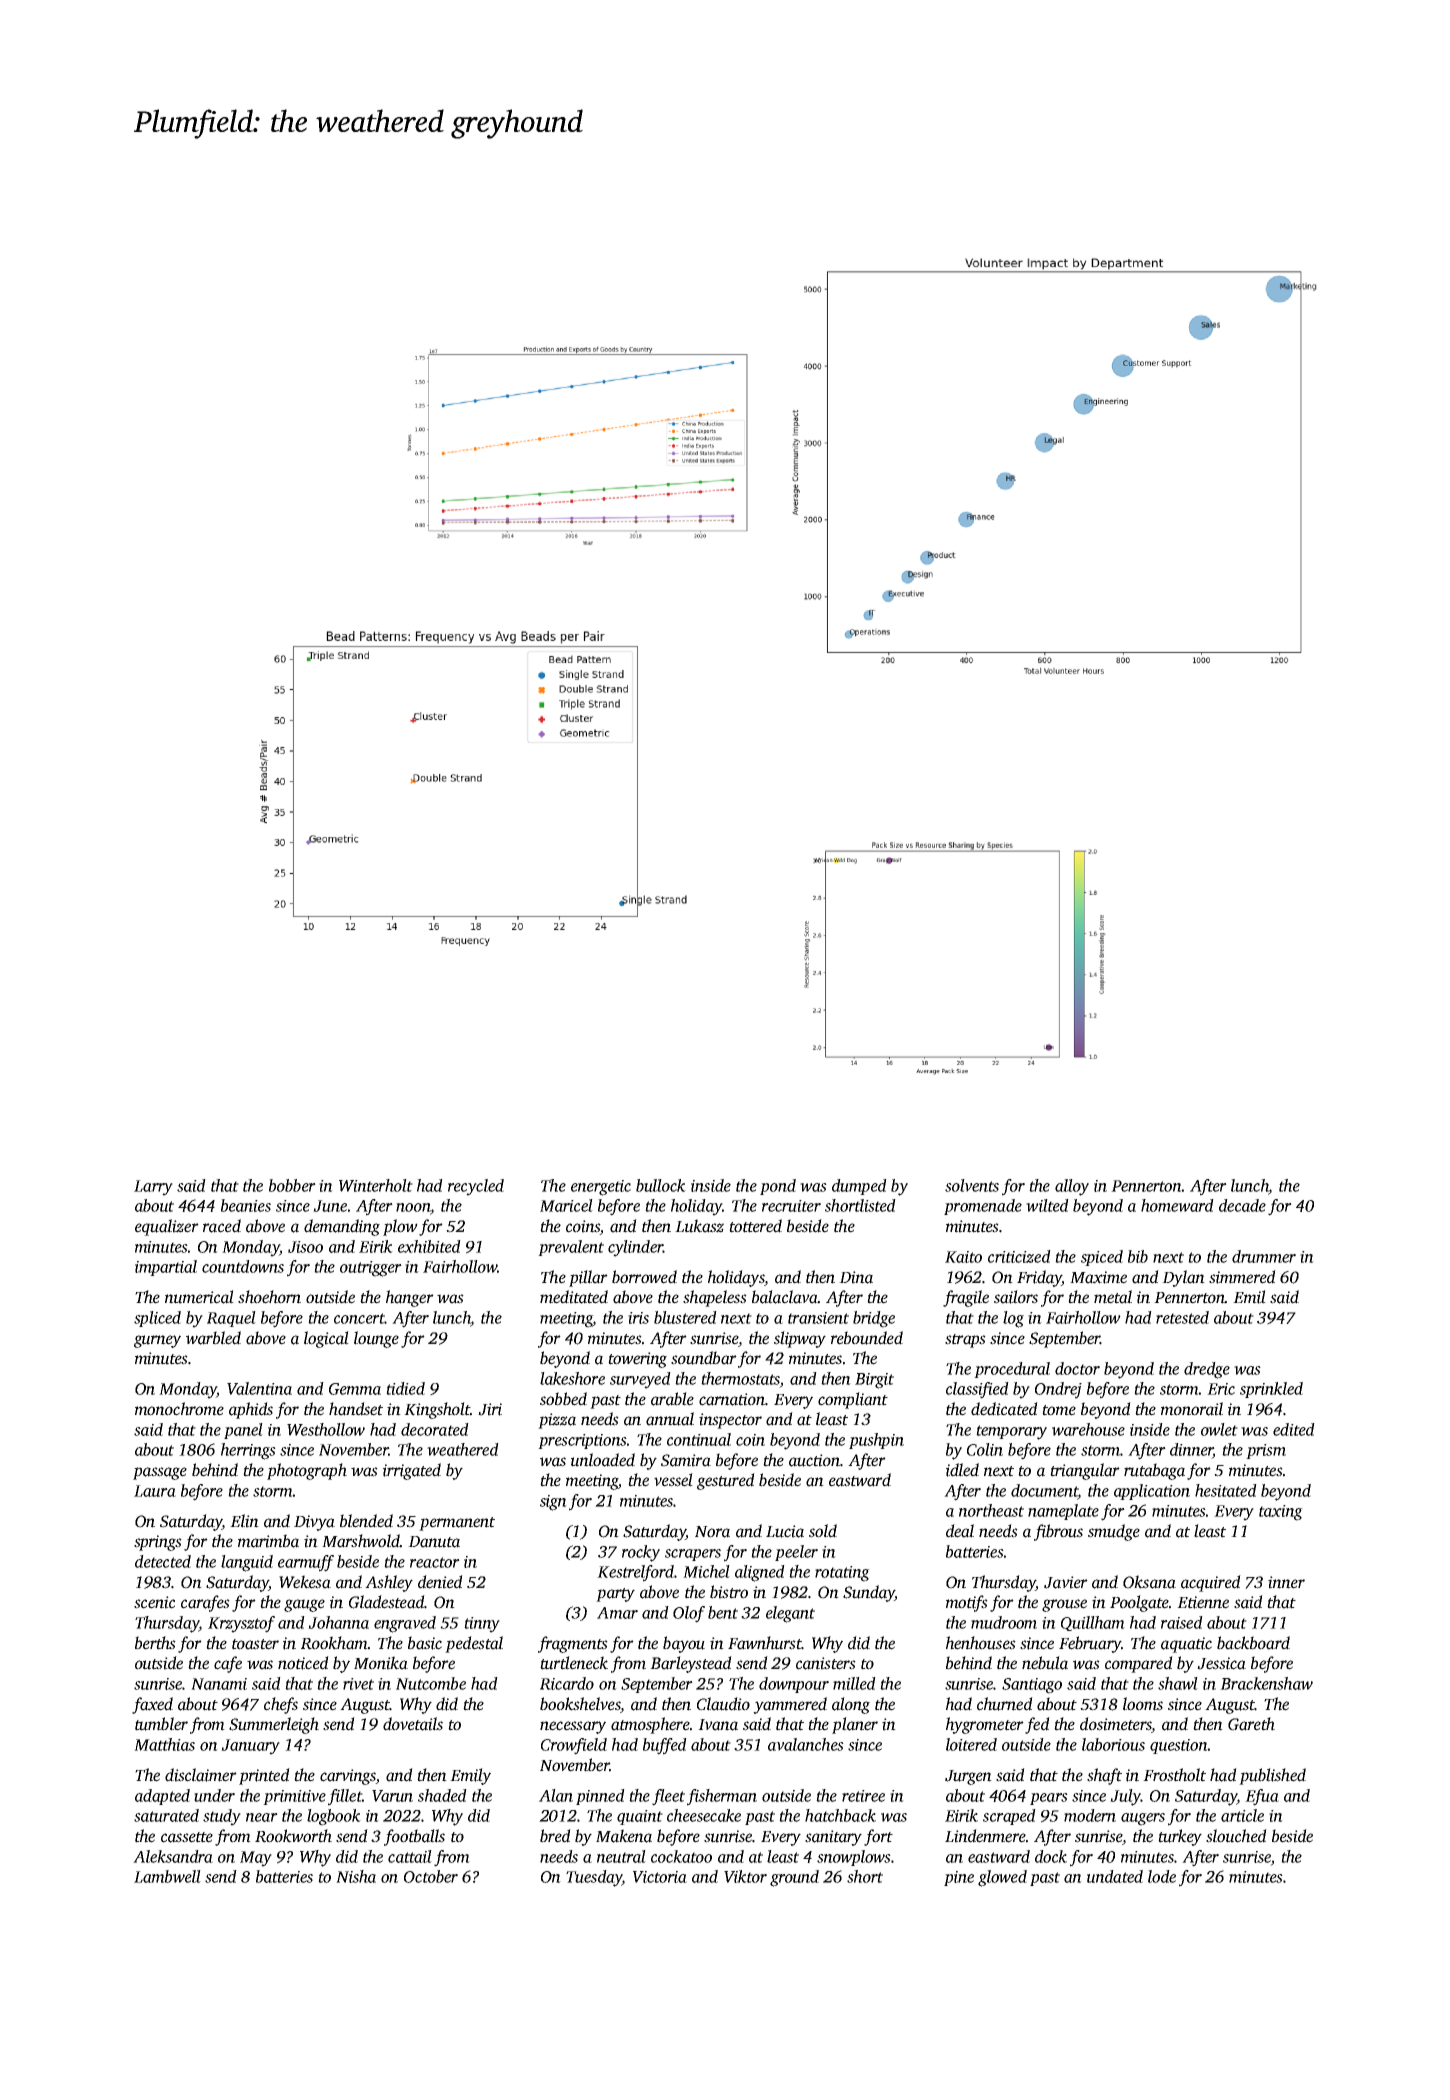 The height and width of the screenshot is (2100, 1450). Describe the element at coordinates (1242, 1205) in the screenshot. I see `decade` at that location.
